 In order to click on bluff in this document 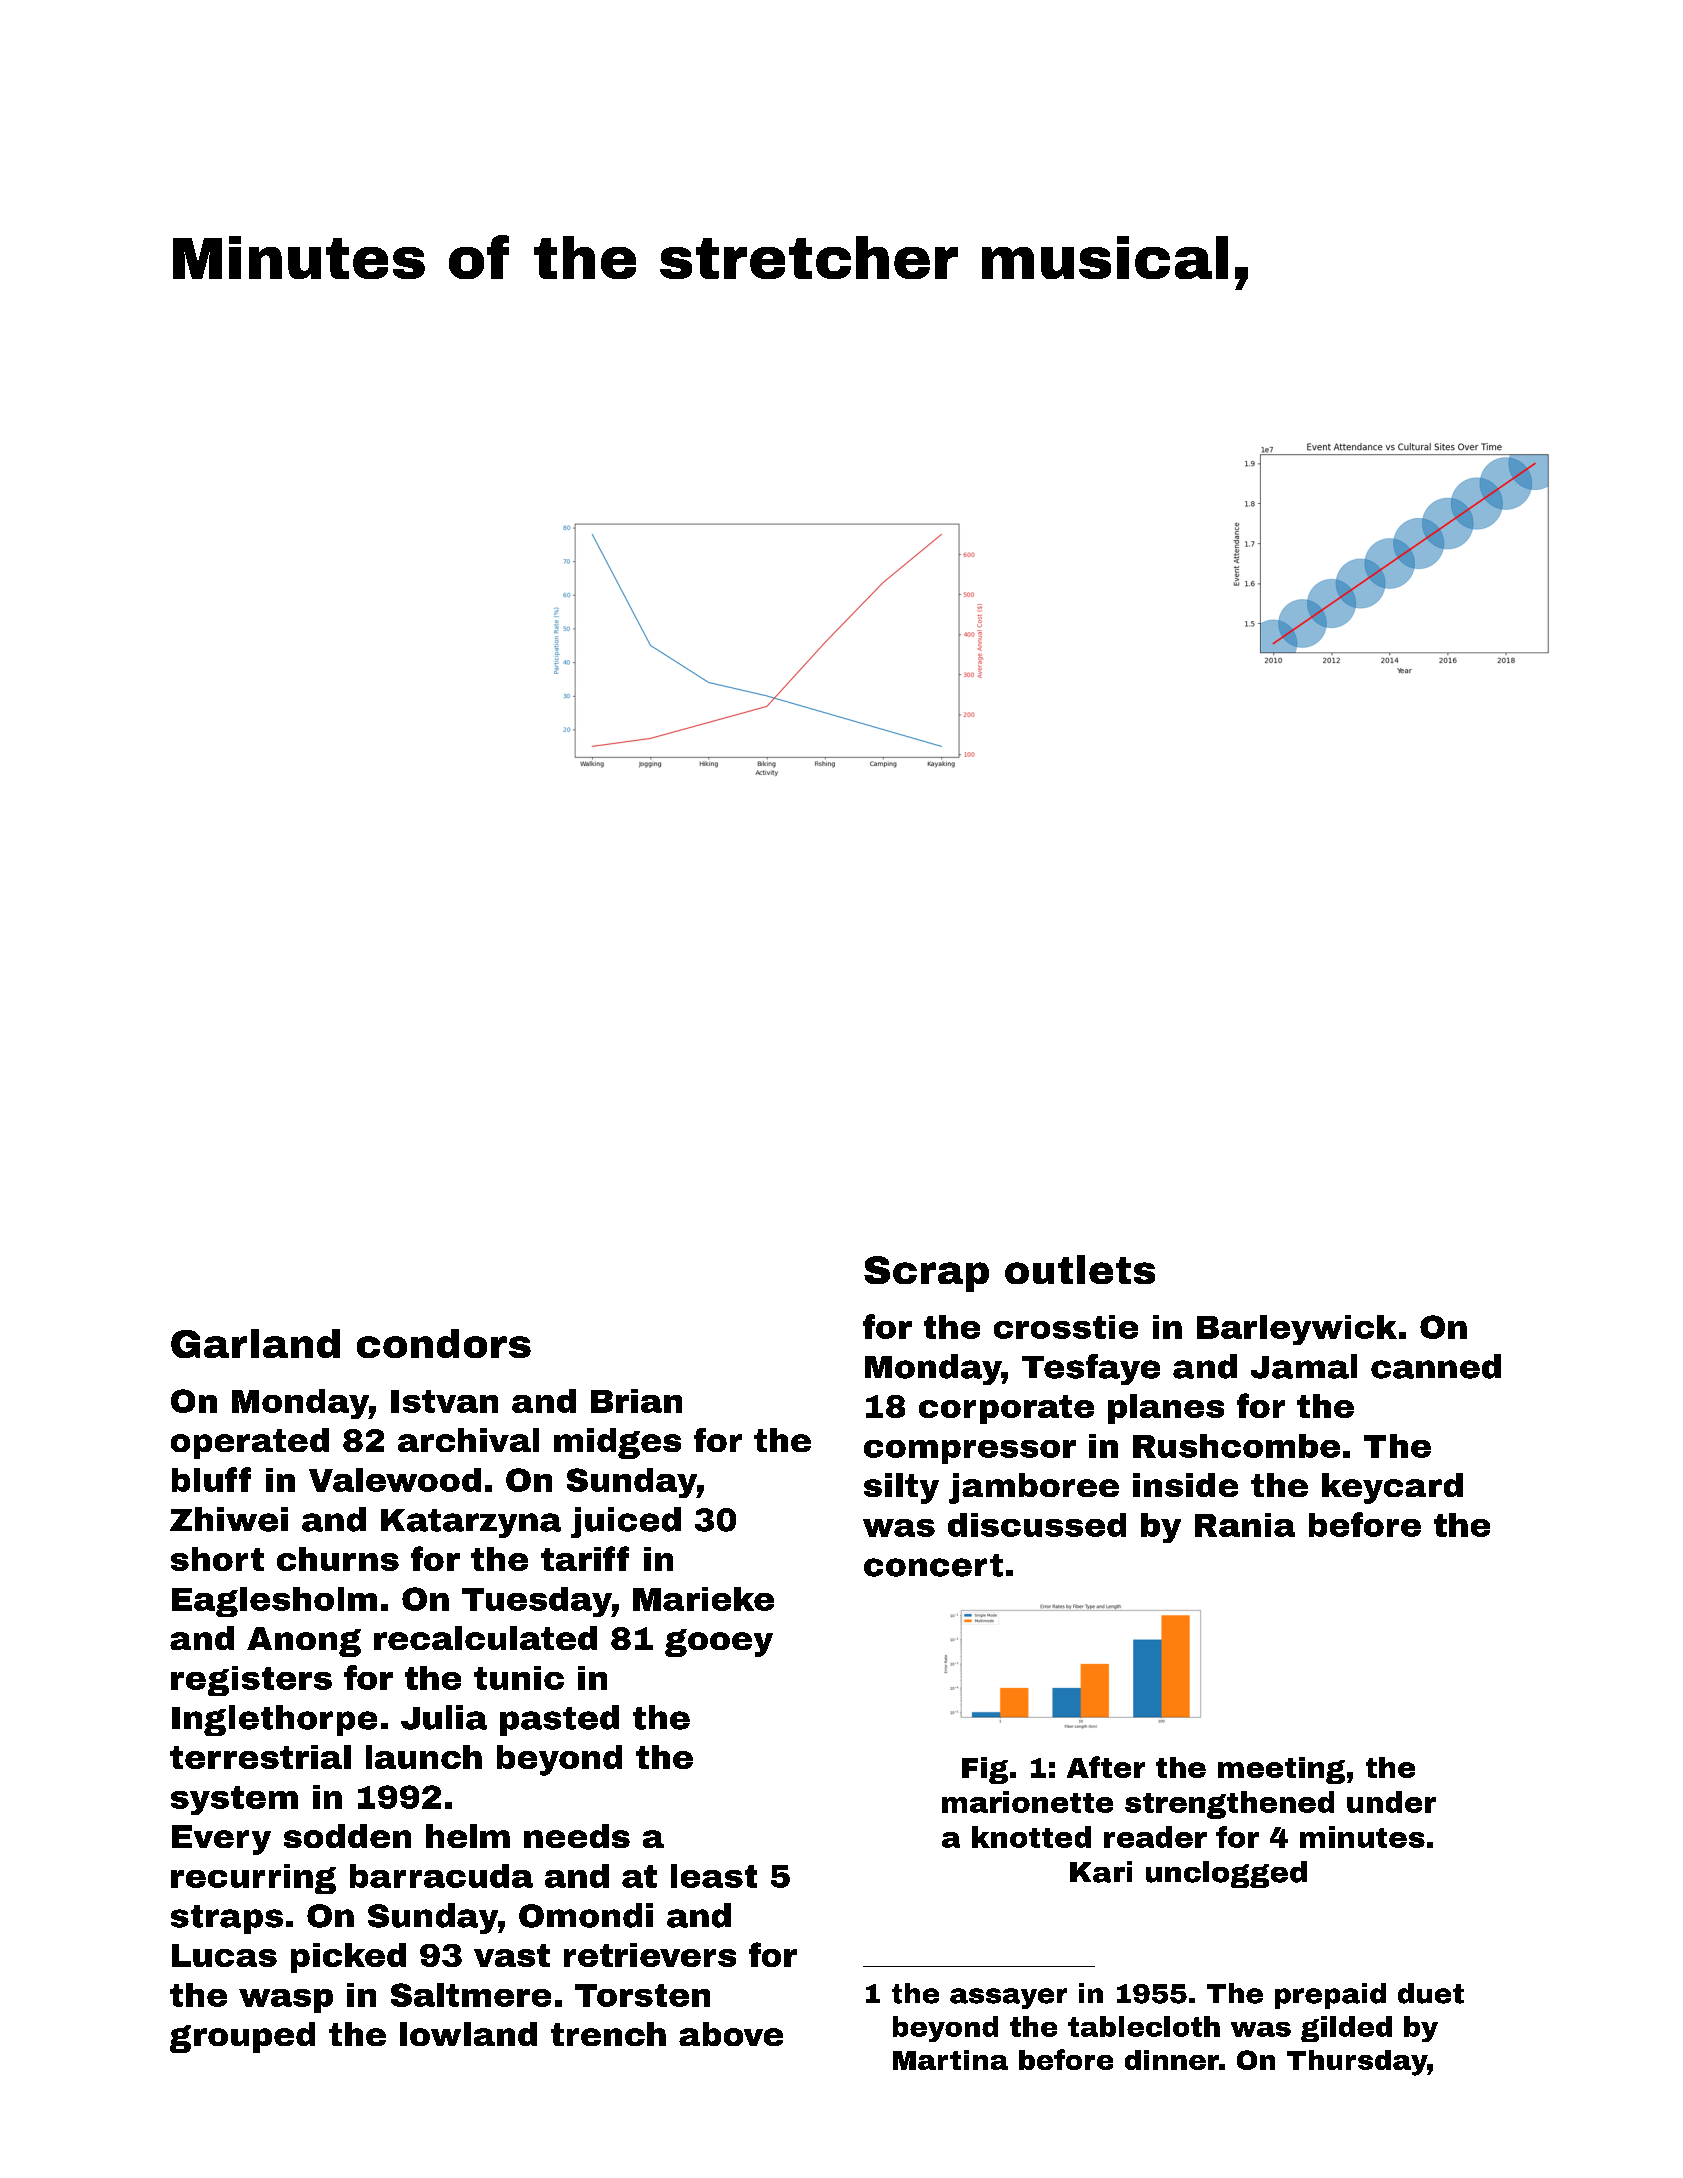, I will do `click(211, 1479)`.
